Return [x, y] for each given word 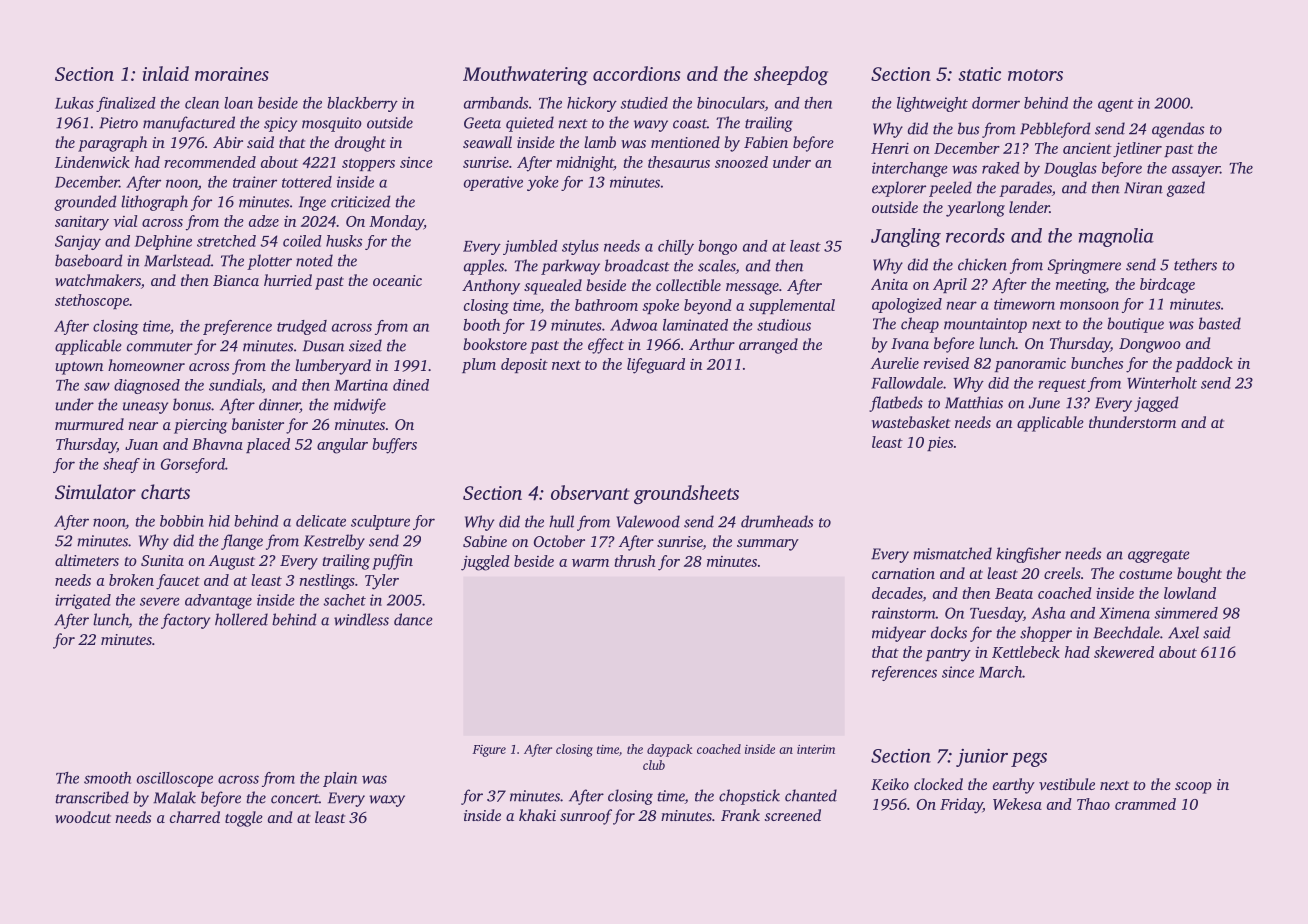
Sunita [162, 560]
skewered [1124, 652]
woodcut [83, 817]
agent [1116, 105]
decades [897, 593]
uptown [79, 368]
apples [484, 267]
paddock [1204, 364]
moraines [232, 74]
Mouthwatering [525, 75]
